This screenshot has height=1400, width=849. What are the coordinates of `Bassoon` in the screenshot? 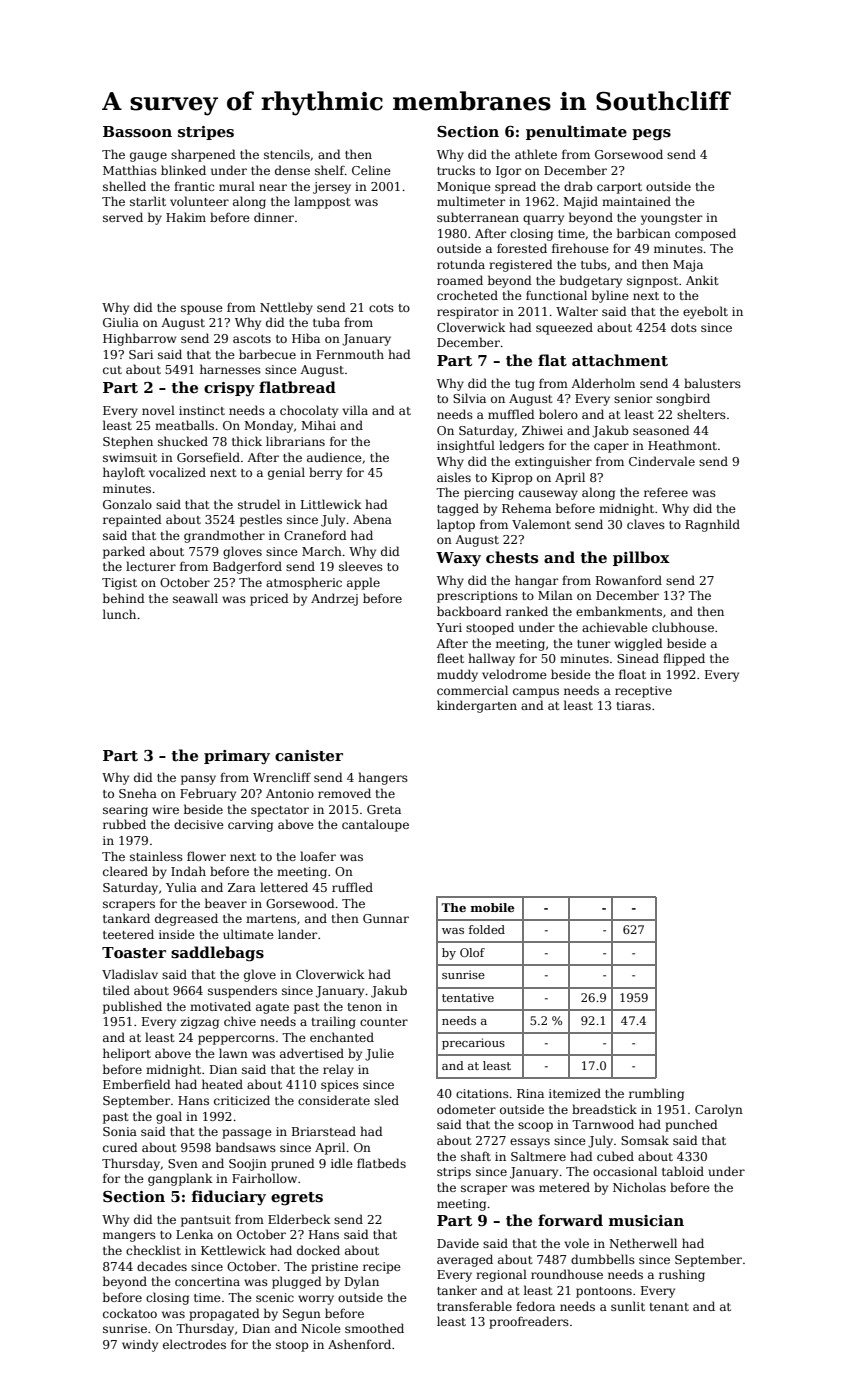 It's located at (137, 132).
